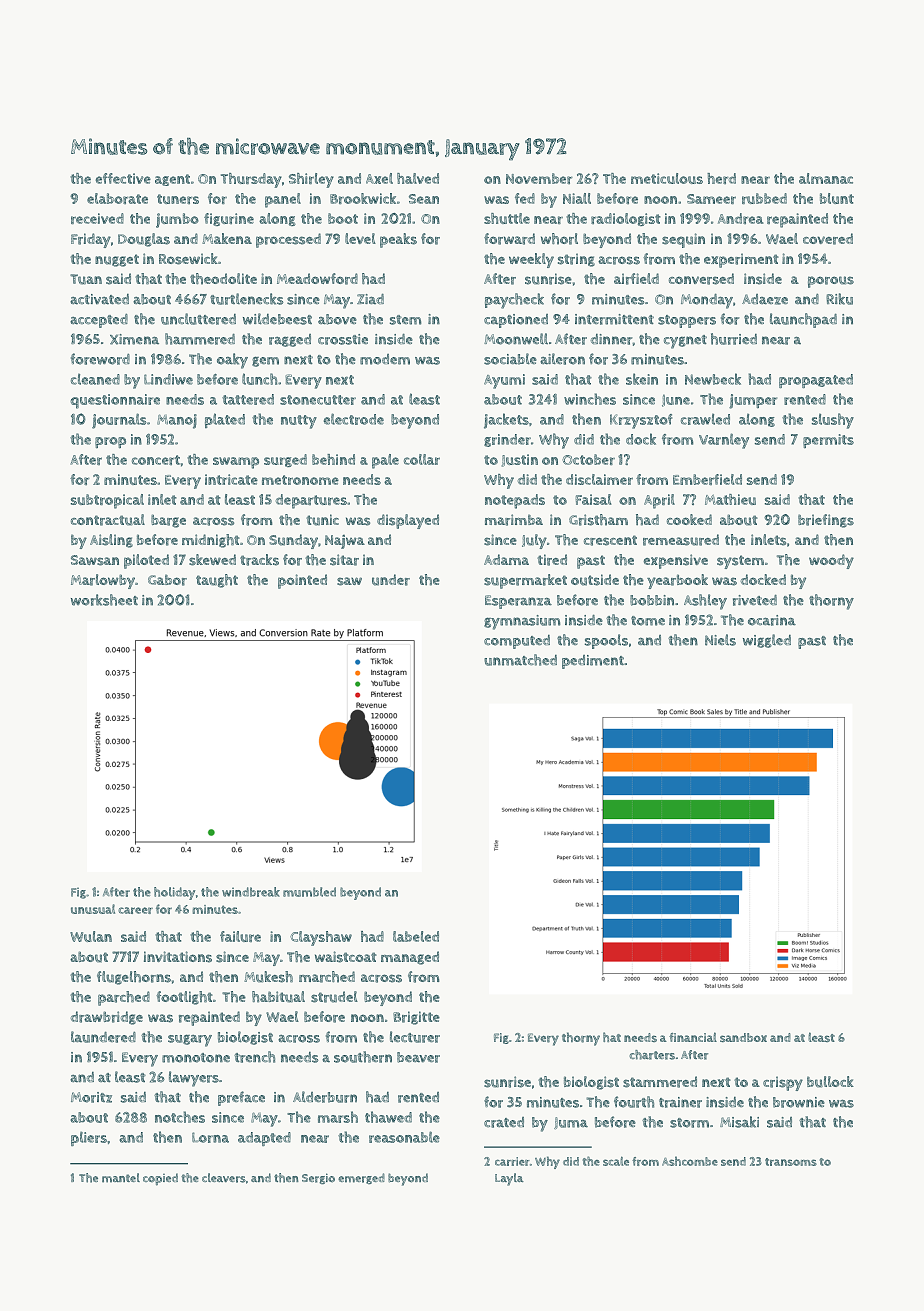 Image resolution: width=924 pixels, height=1311 pixels. Describe the element at coordinates (180, 1117) in the screenshot. I see `notches` at that location.
